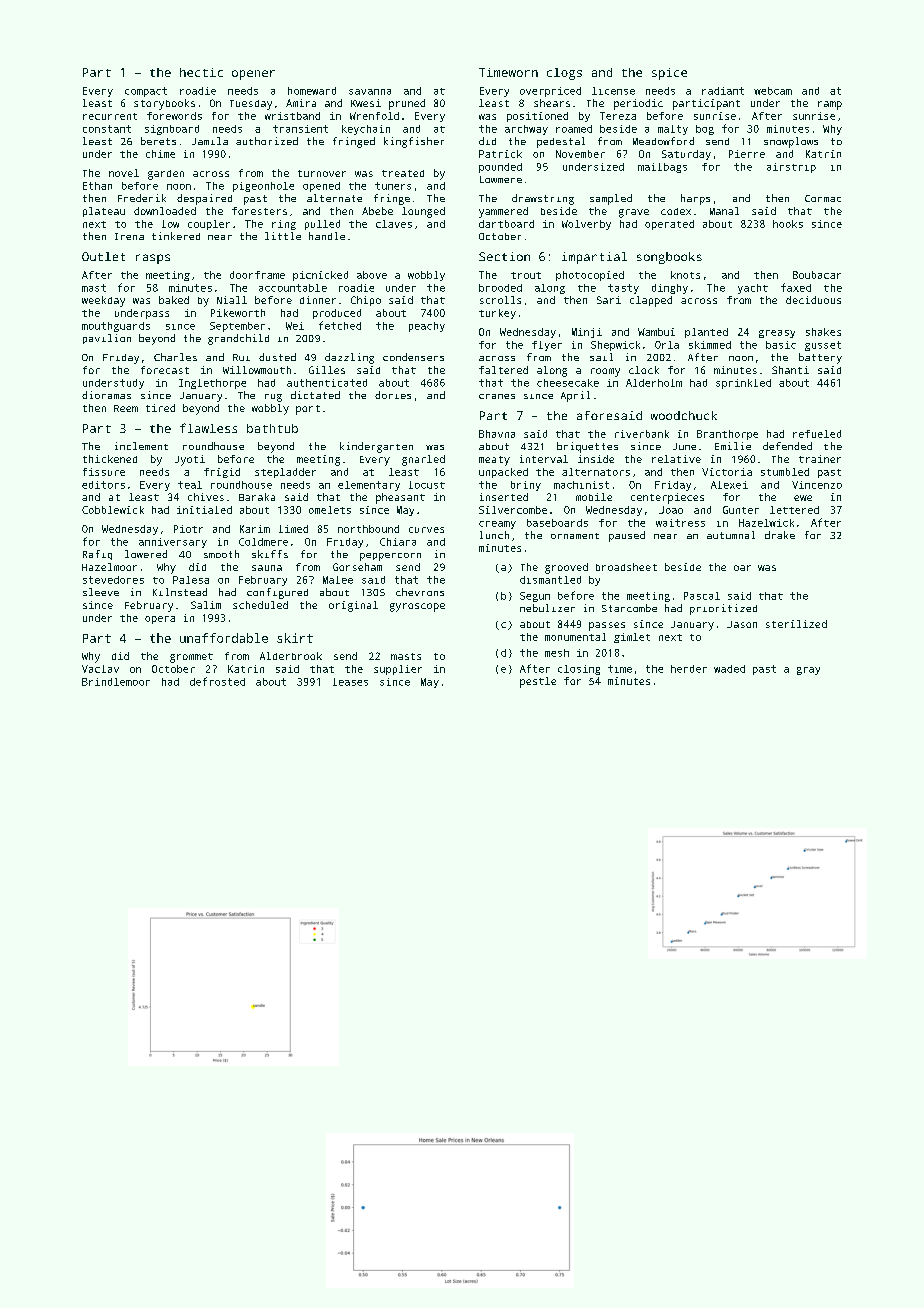  Describe the element at coordinates (820, 358) in the screenshot. I see `battery` at that location.
